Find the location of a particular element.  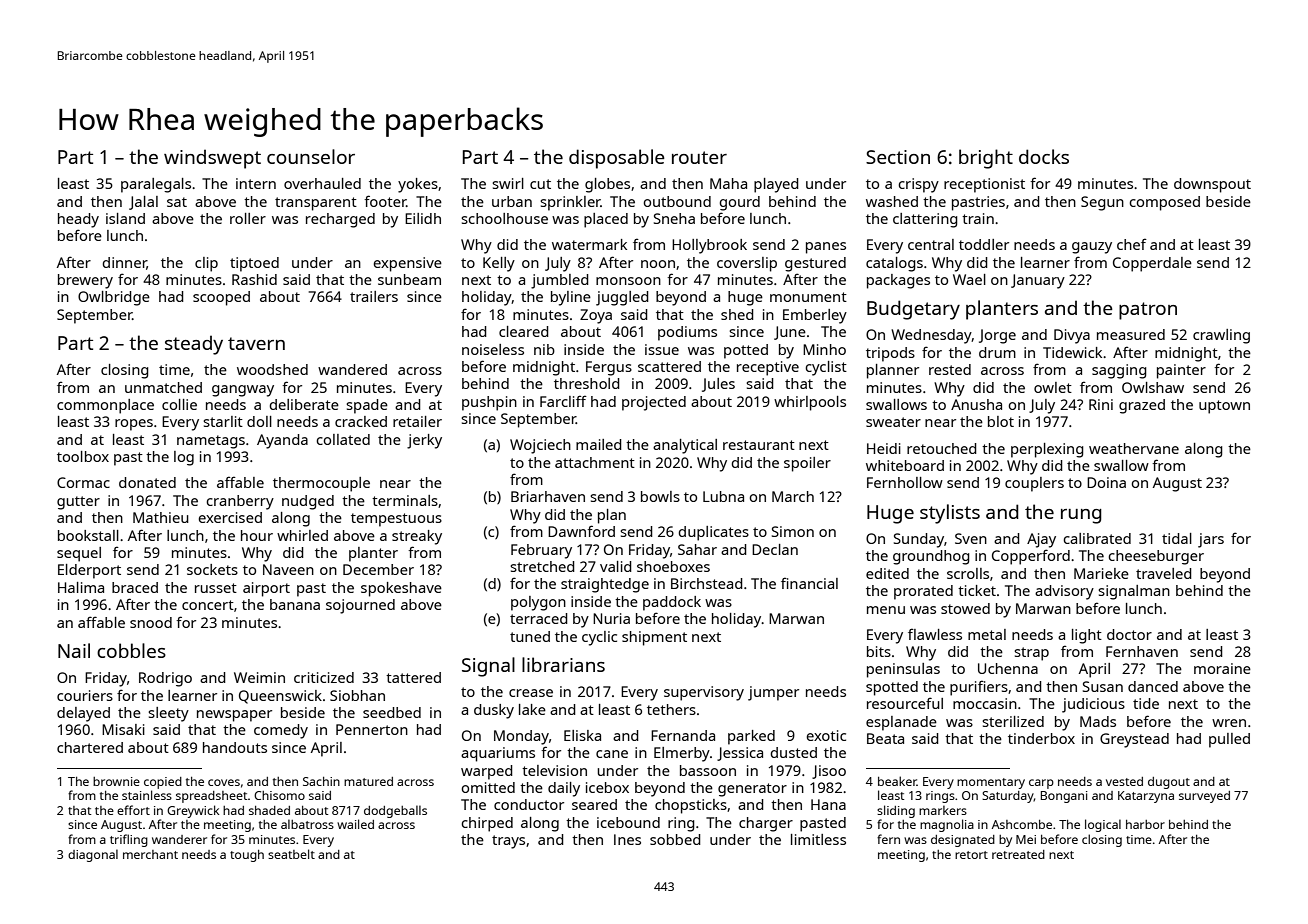

Ayanda is located at coordinates (282, 441).
